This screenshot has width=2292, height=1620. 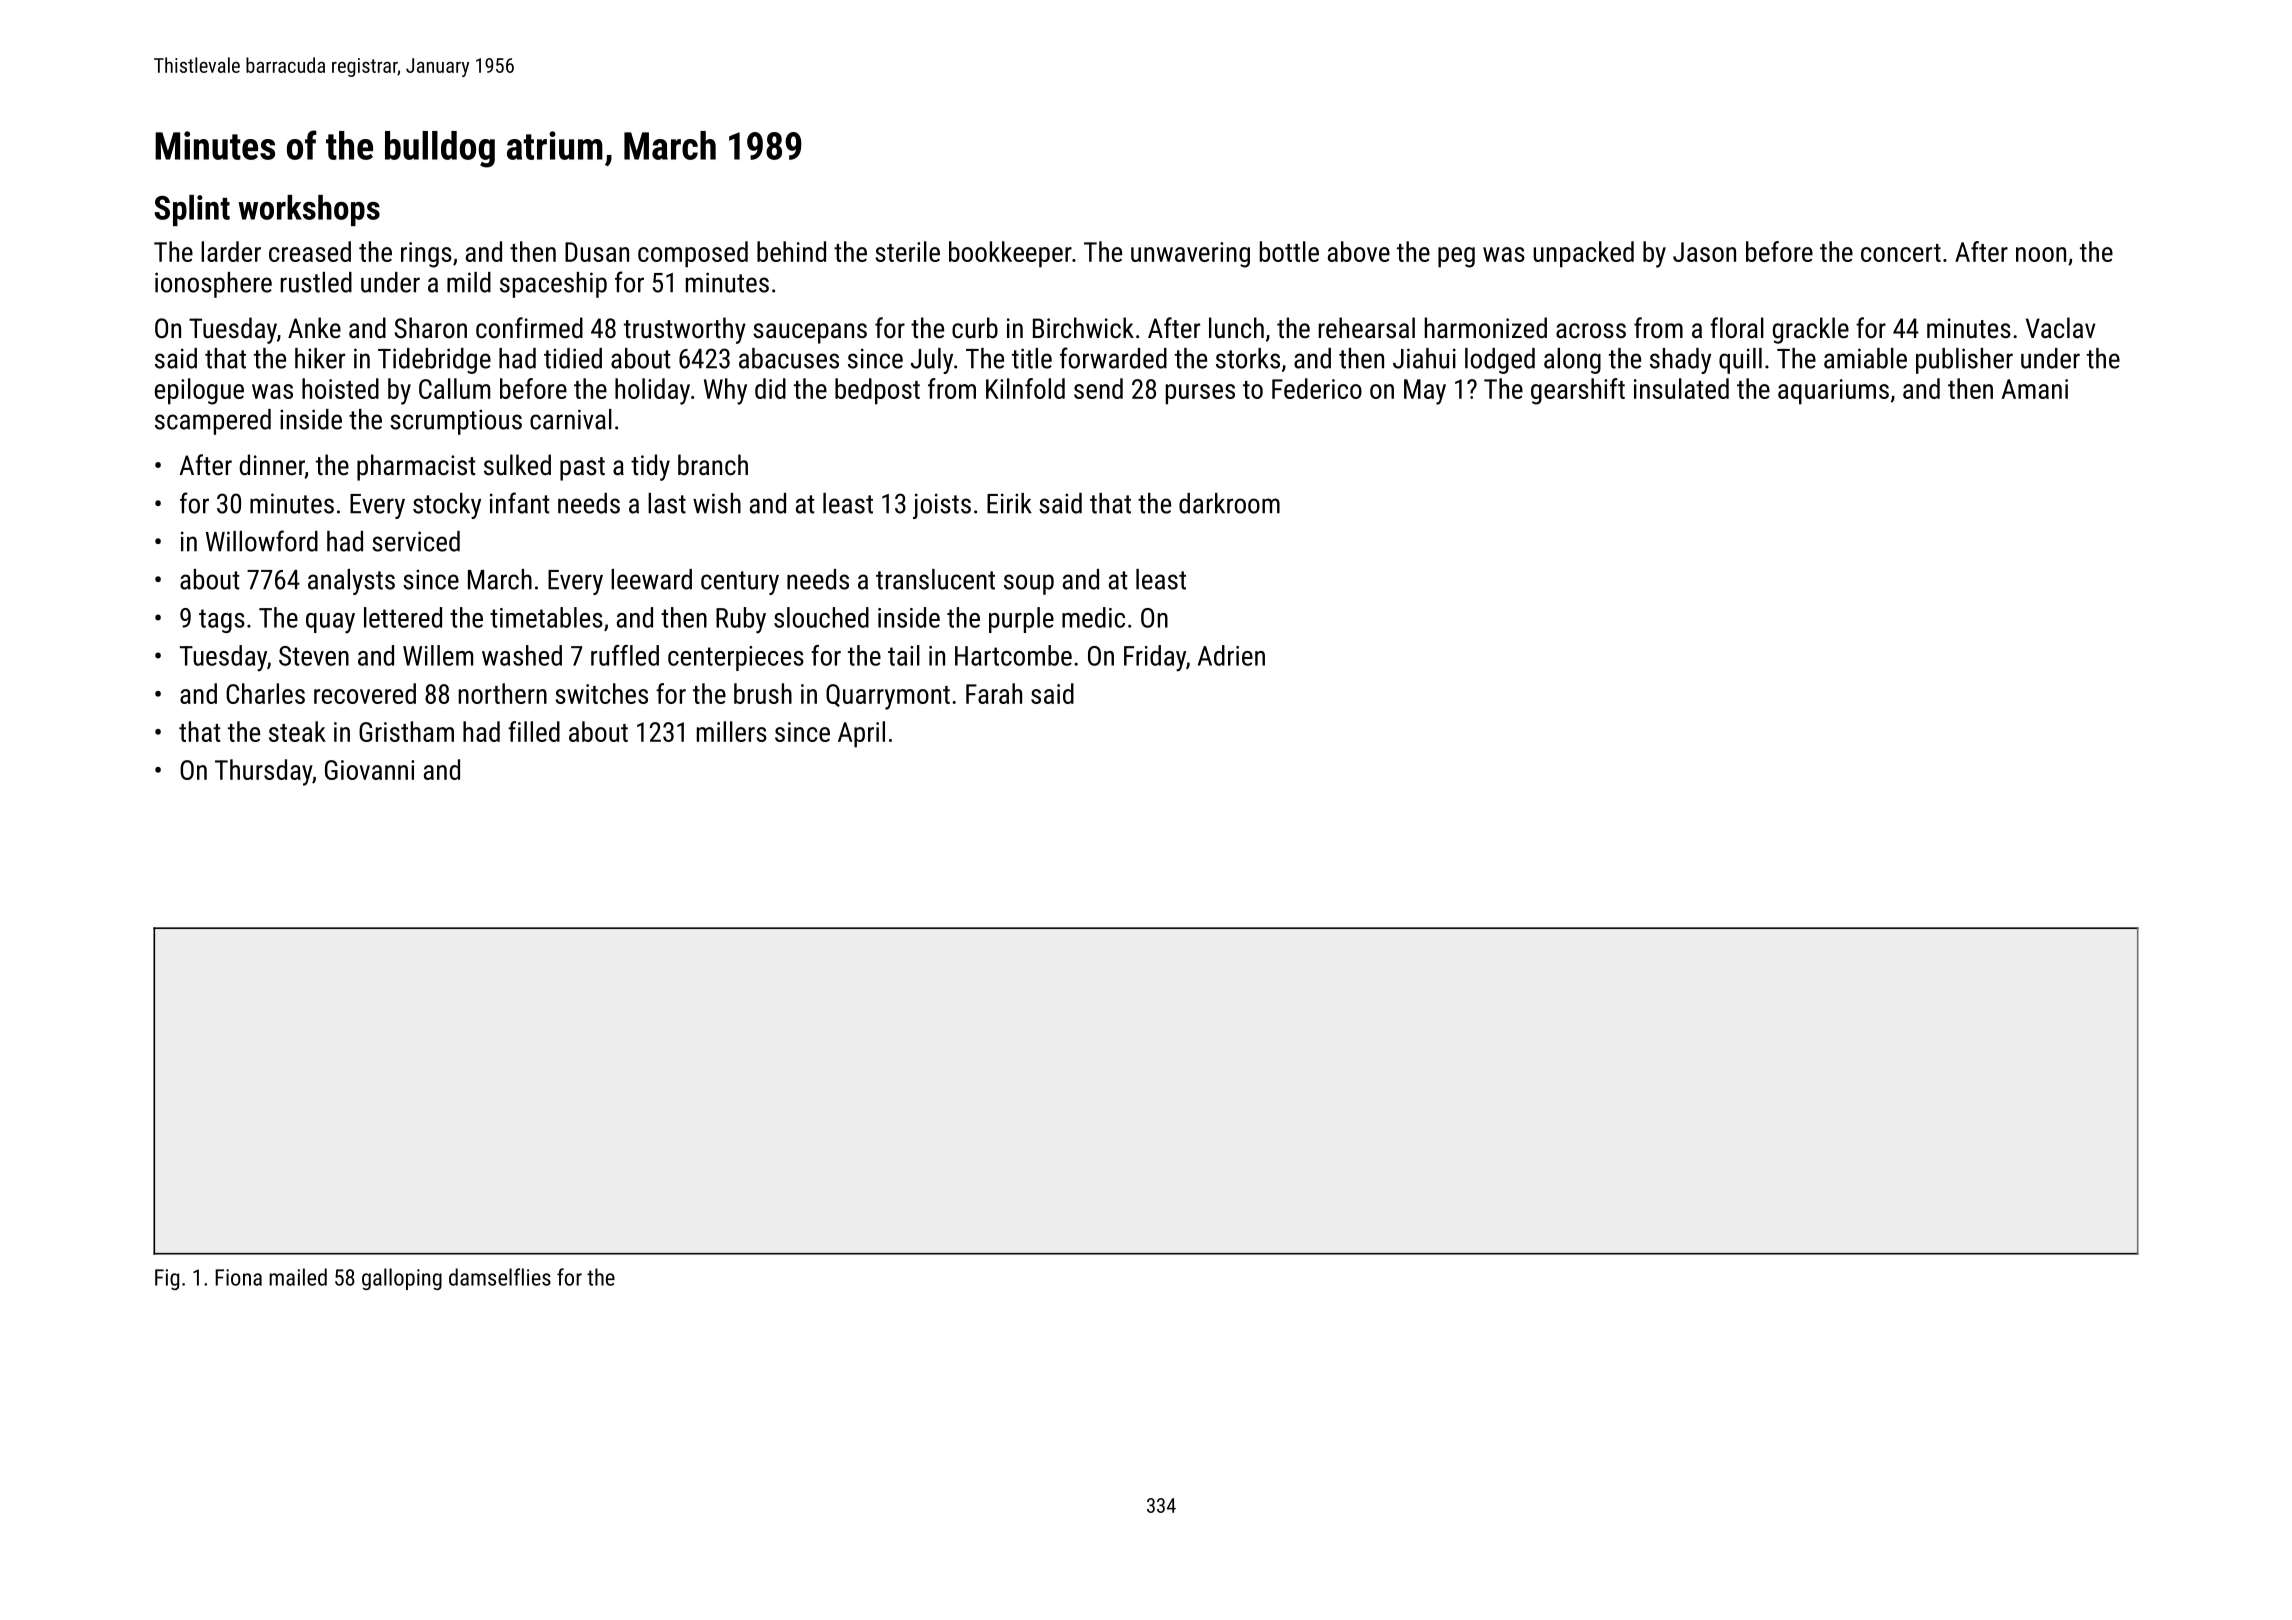 I want to click on Adrien, so click(x=1231, y=655).
